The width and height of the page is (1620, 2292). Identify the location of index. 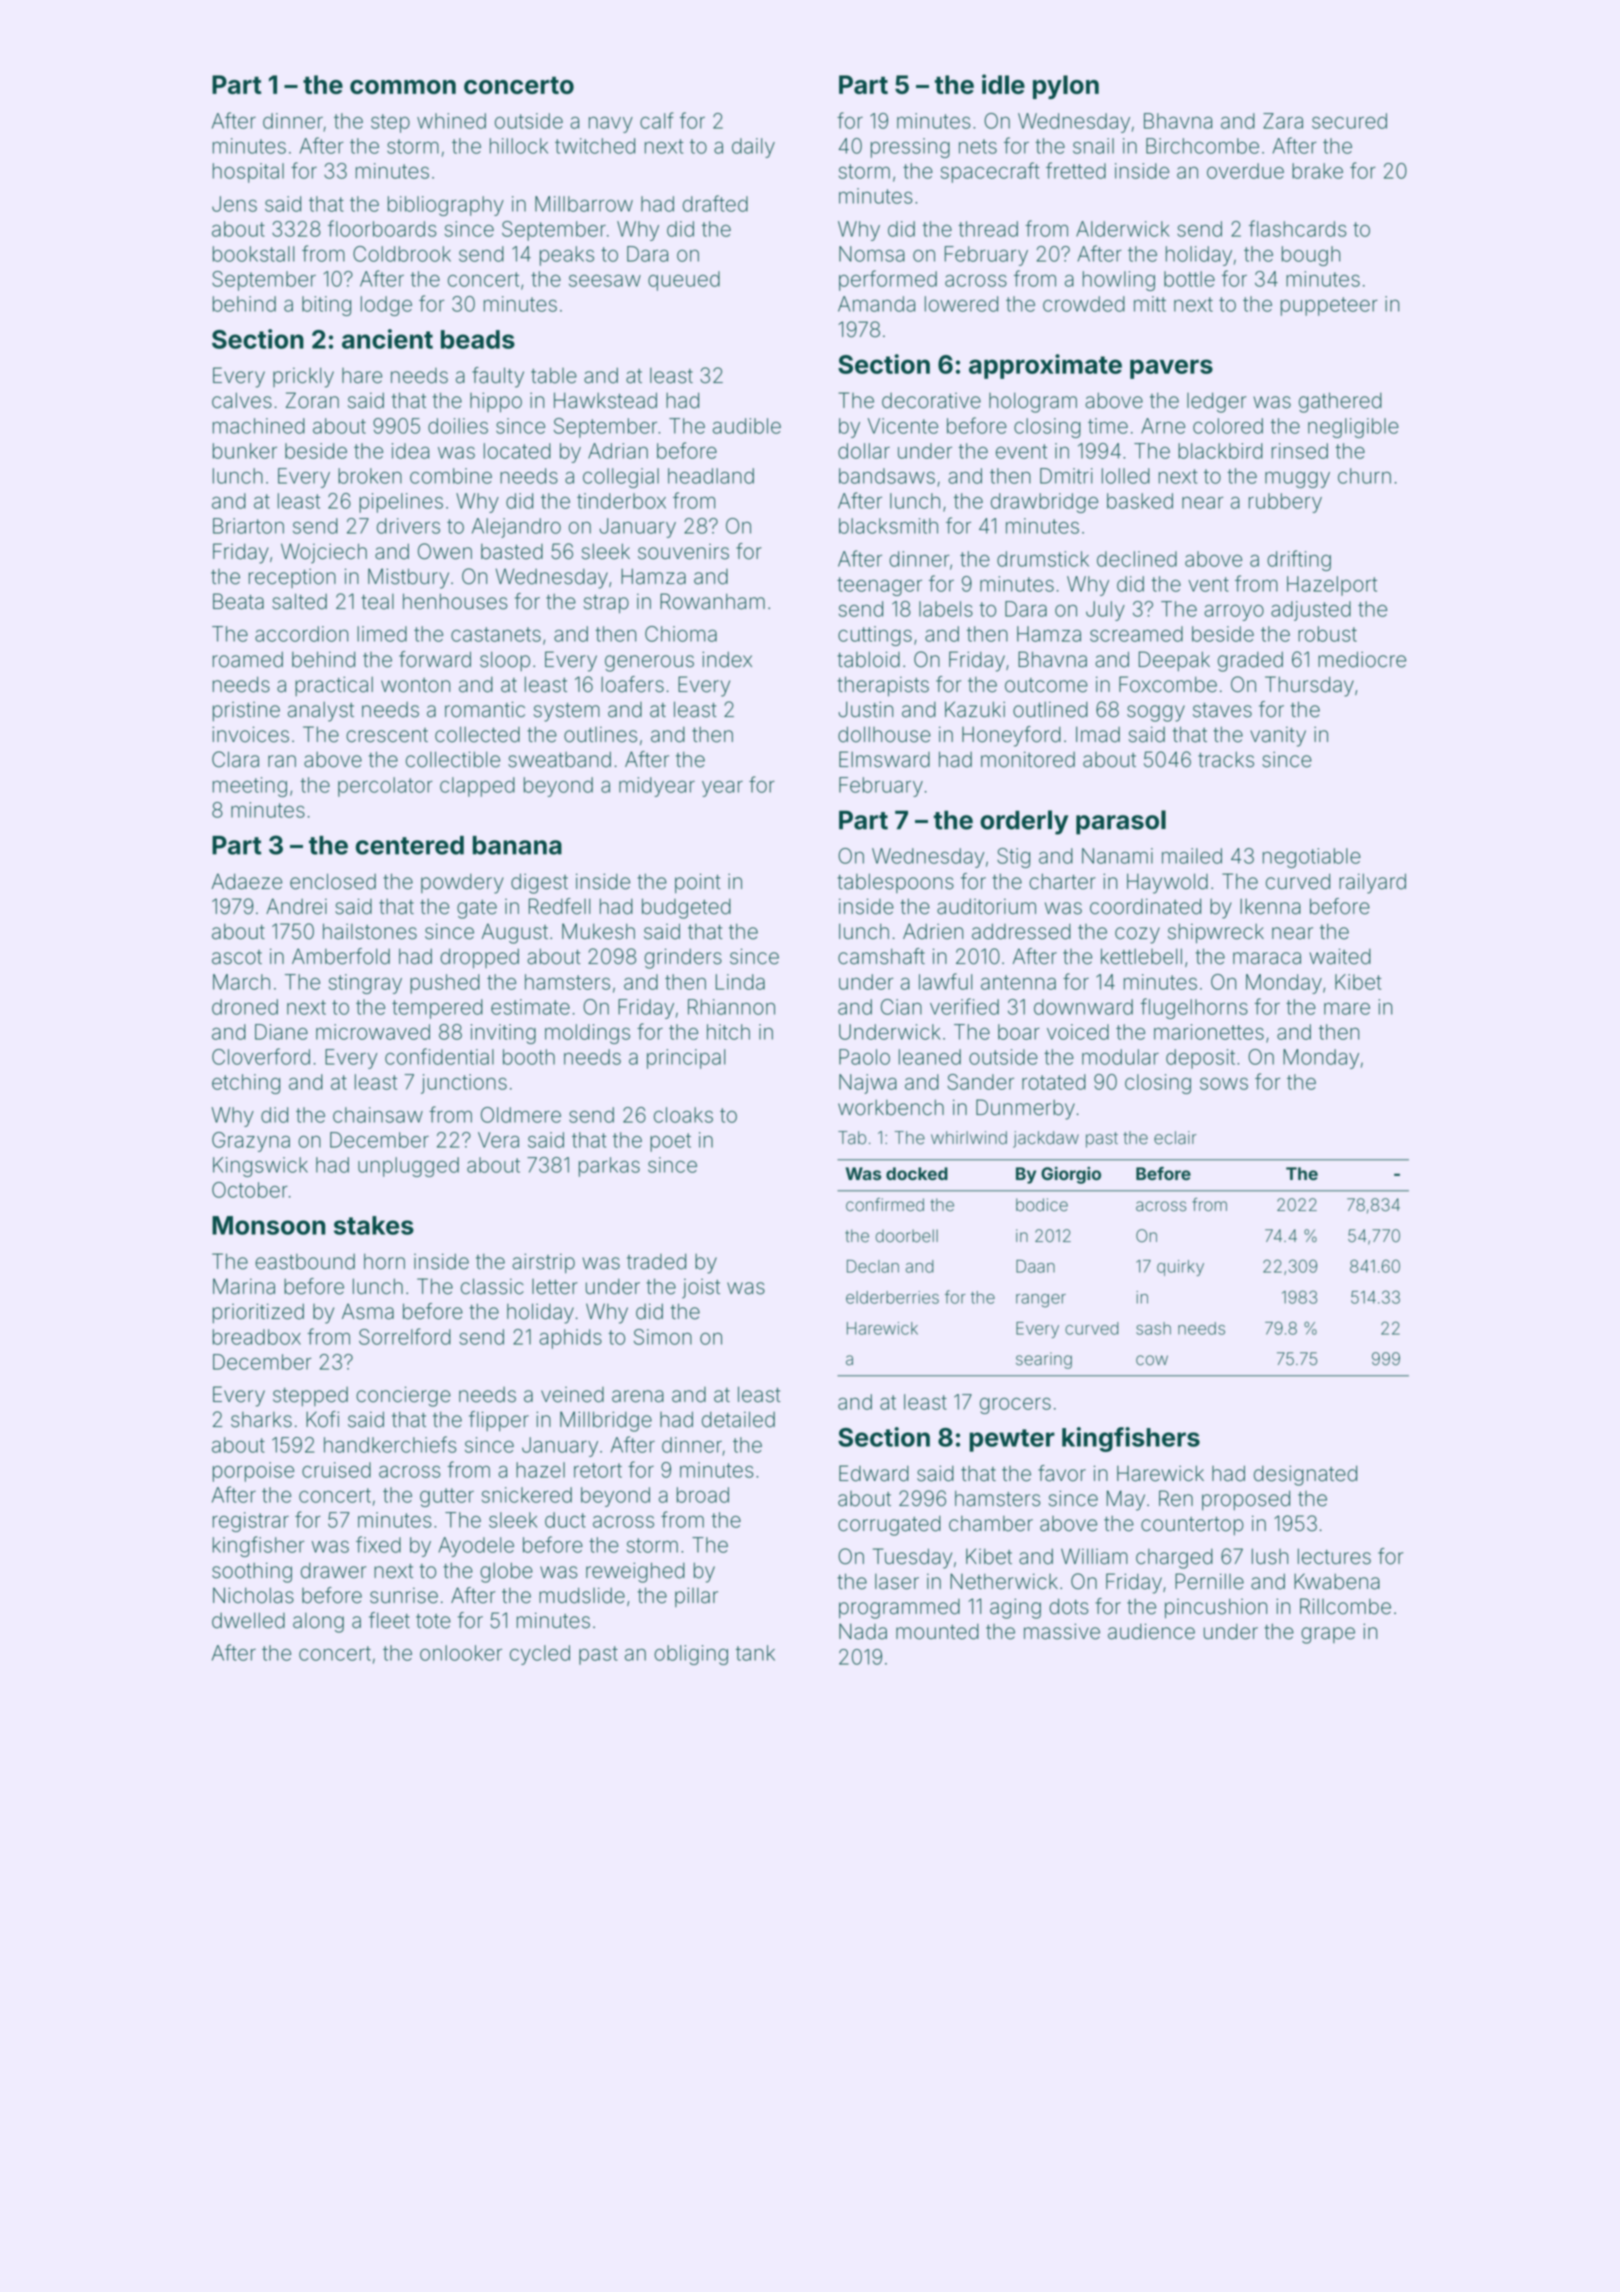
(727, 659).
